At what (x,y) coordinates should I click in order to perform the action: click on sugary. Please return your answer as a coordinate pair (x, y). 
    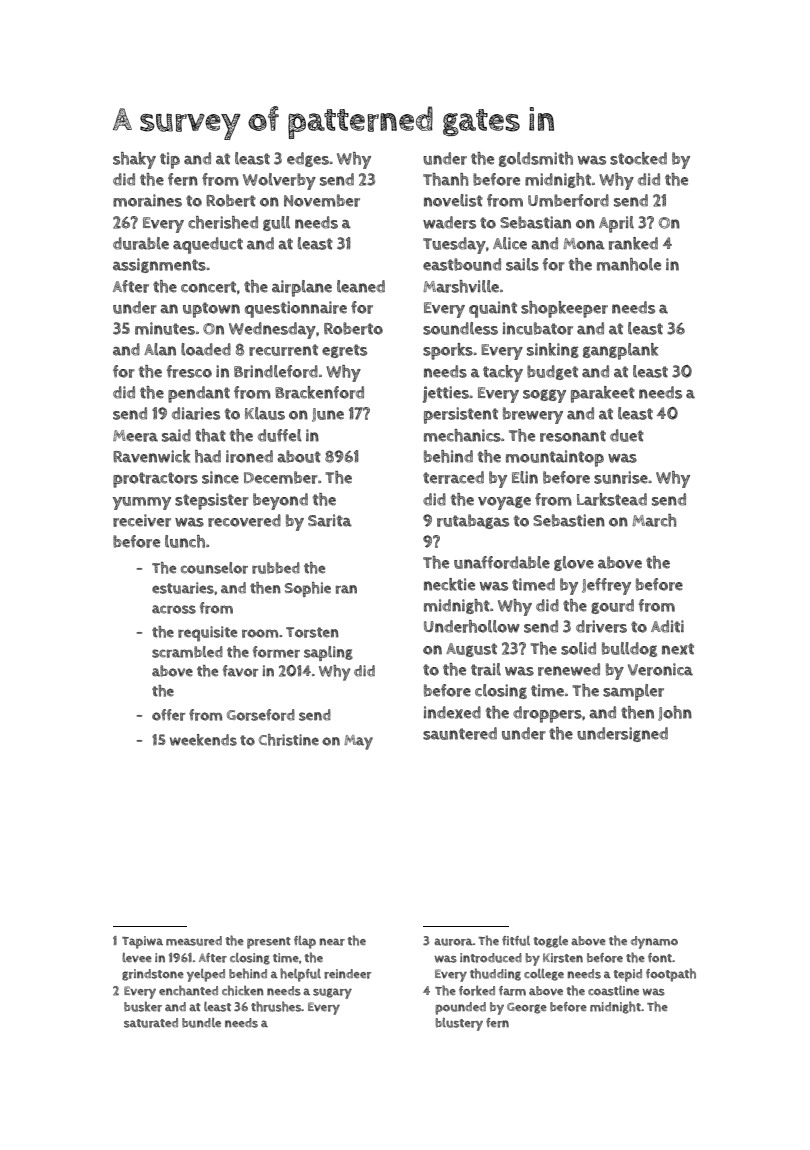
    Looking at the image, I should click on (332, 993).
